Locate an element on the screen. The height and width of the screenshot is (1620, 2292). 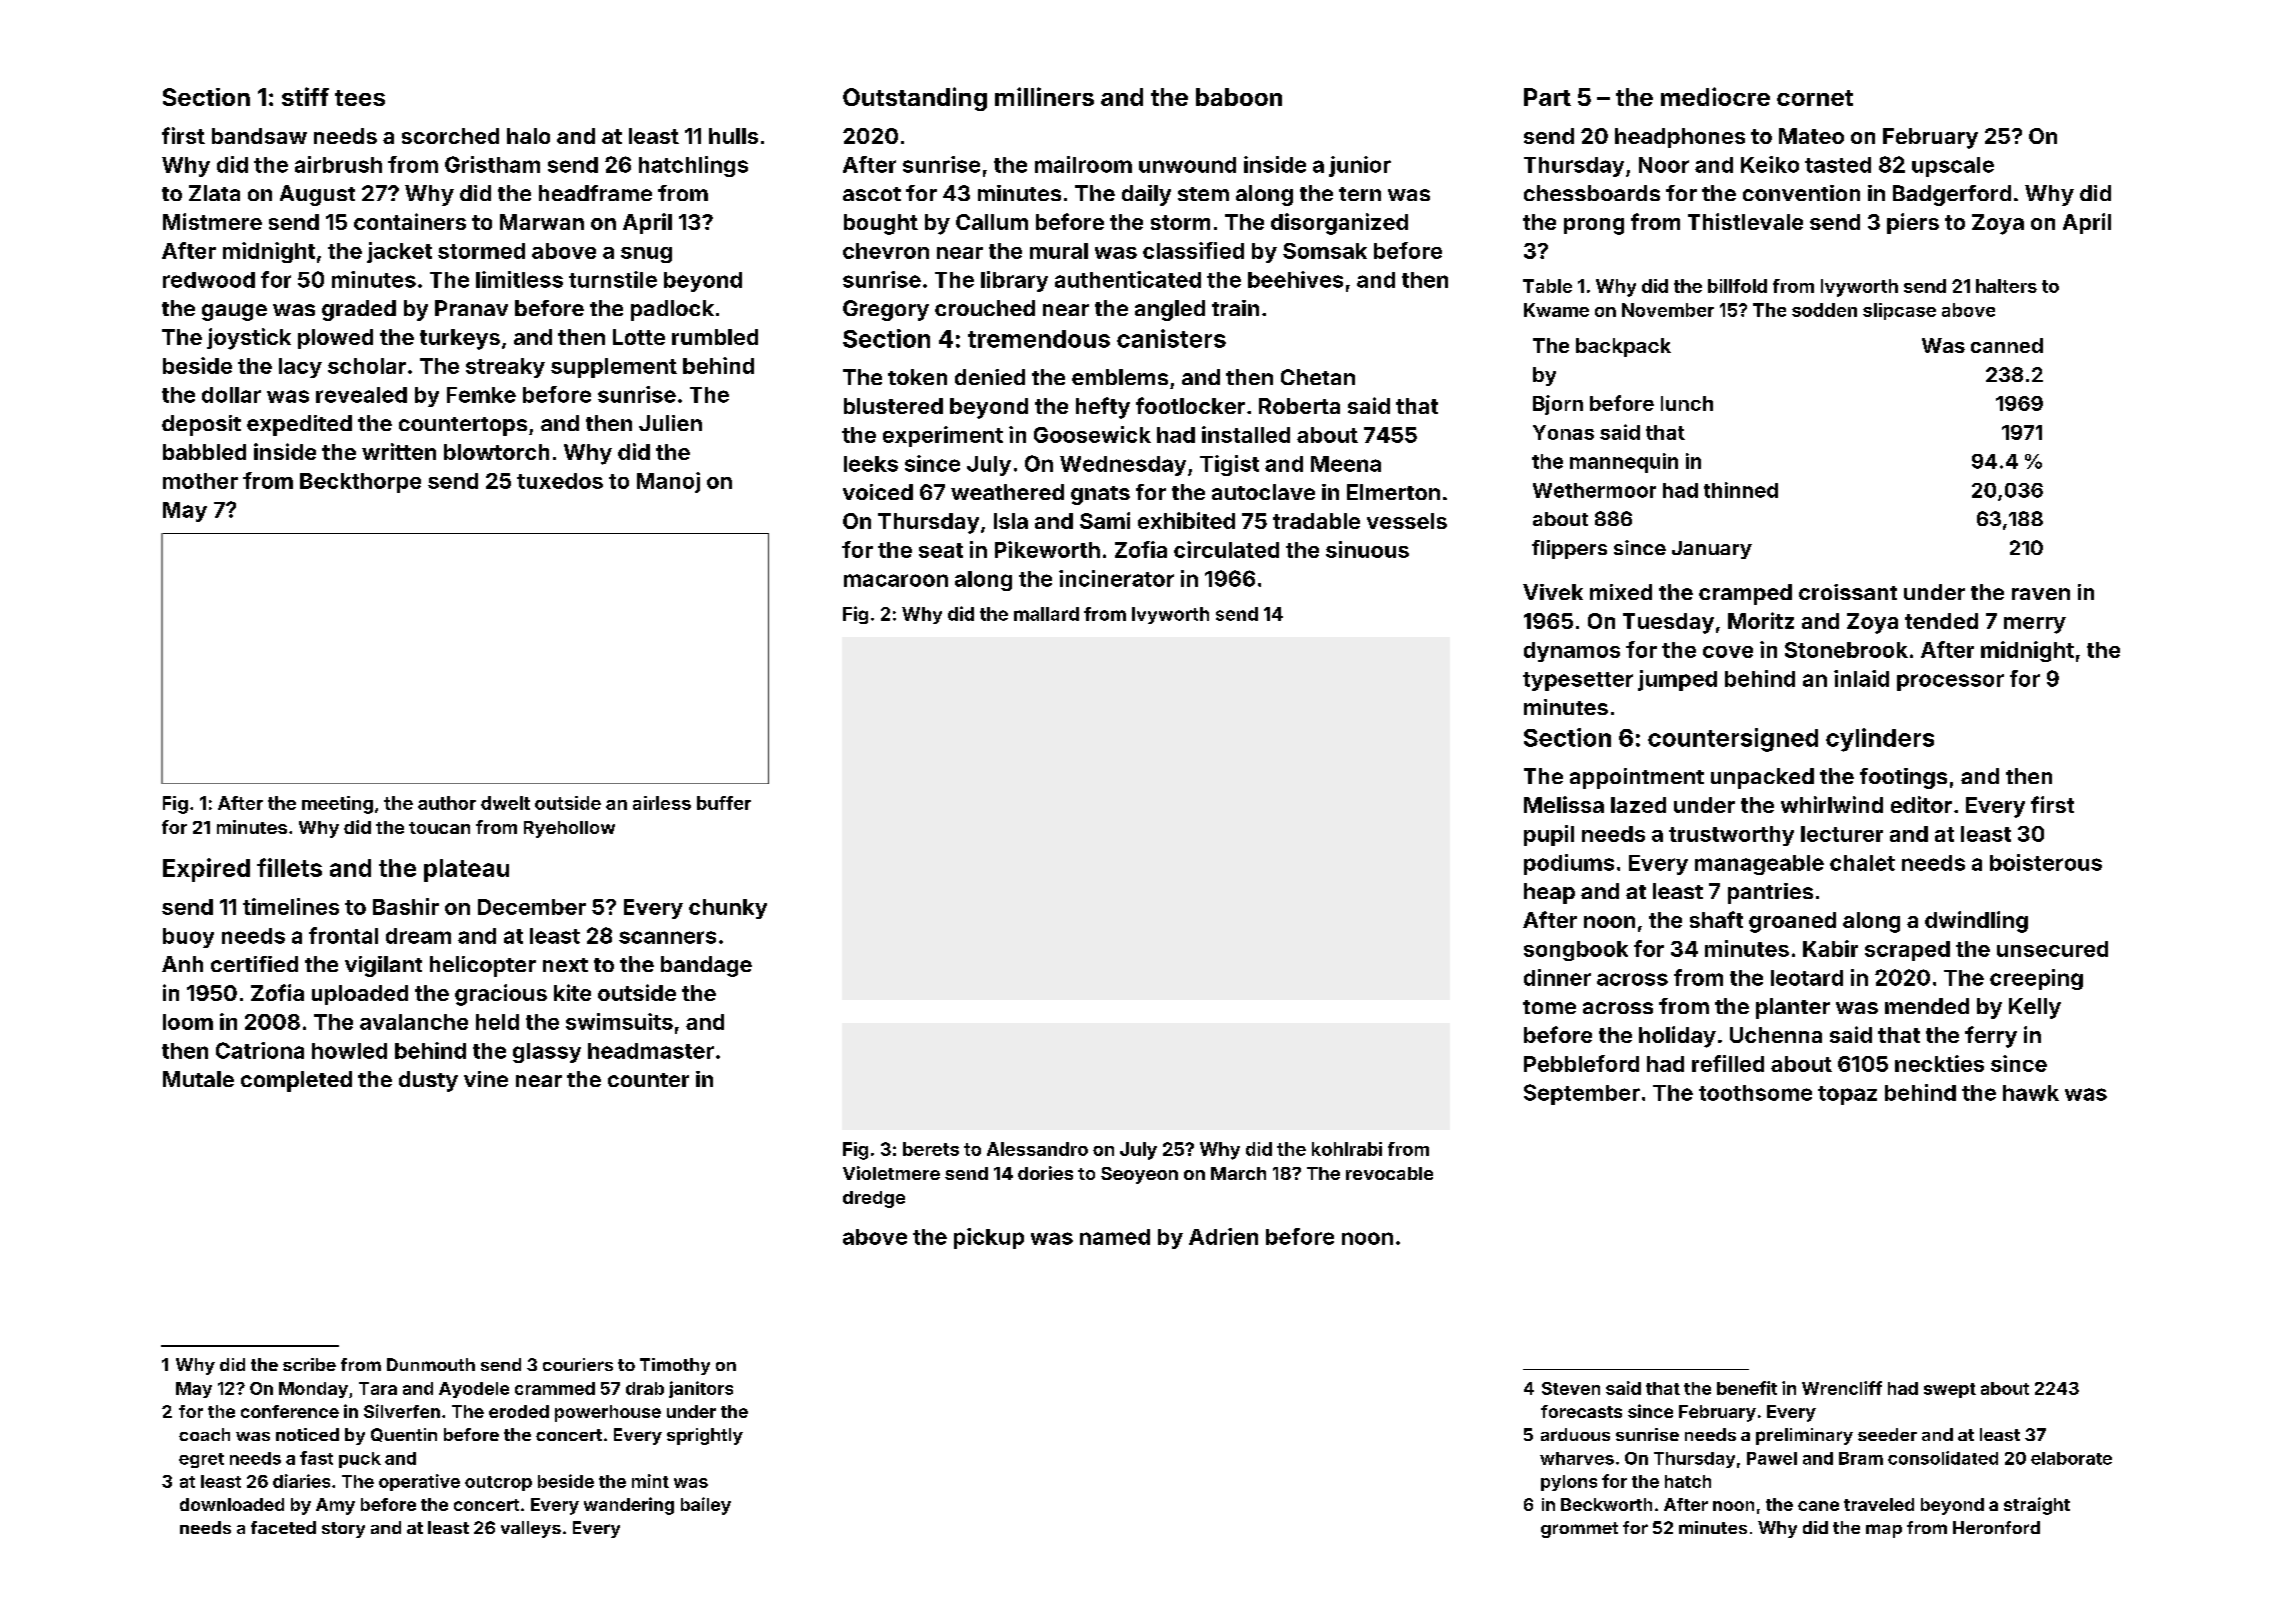
raven is located at coordinates (2041, 594).
